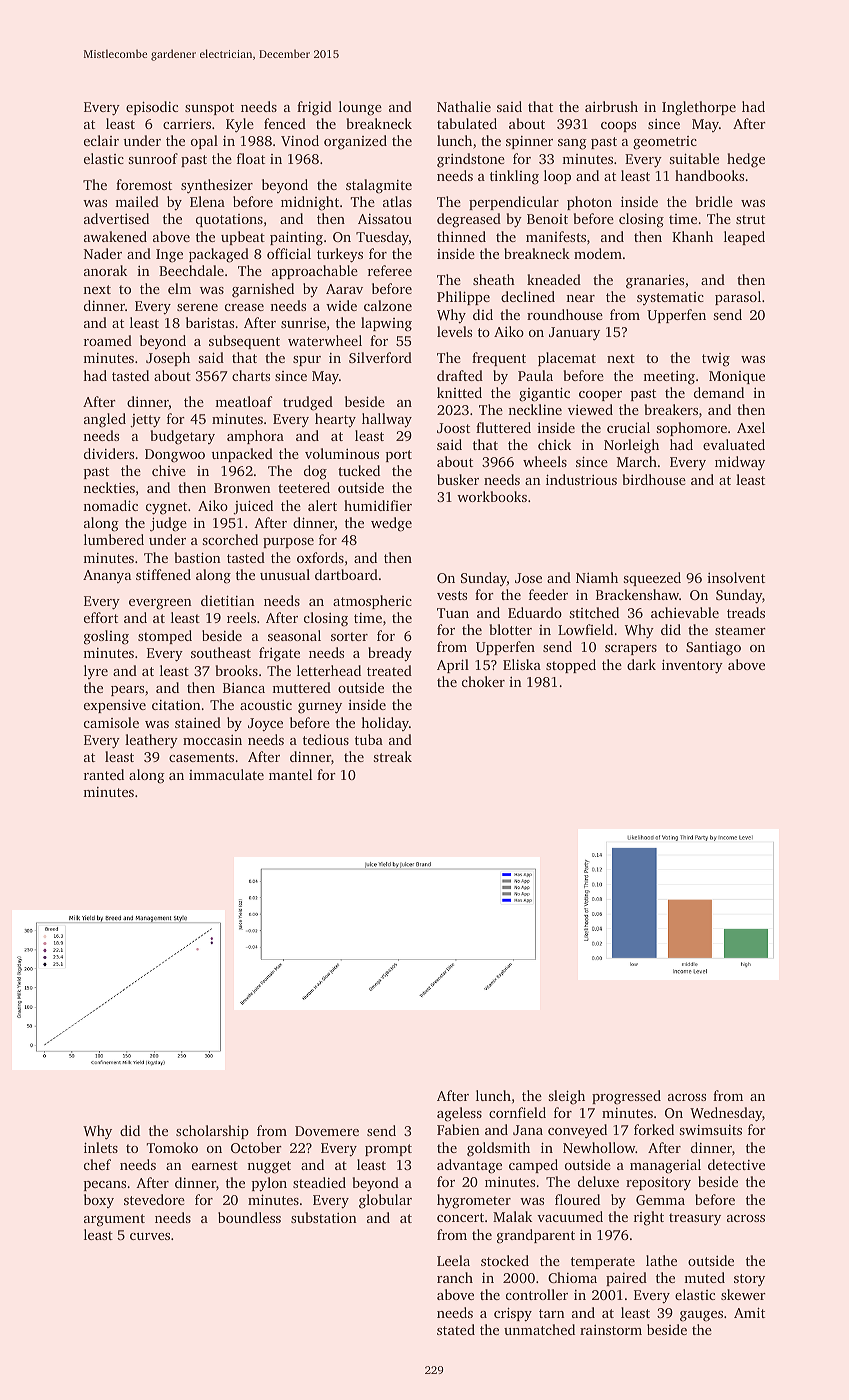 This screenshot has height=1400, width=849. I want to click on Santiago, so click(713, 649).
